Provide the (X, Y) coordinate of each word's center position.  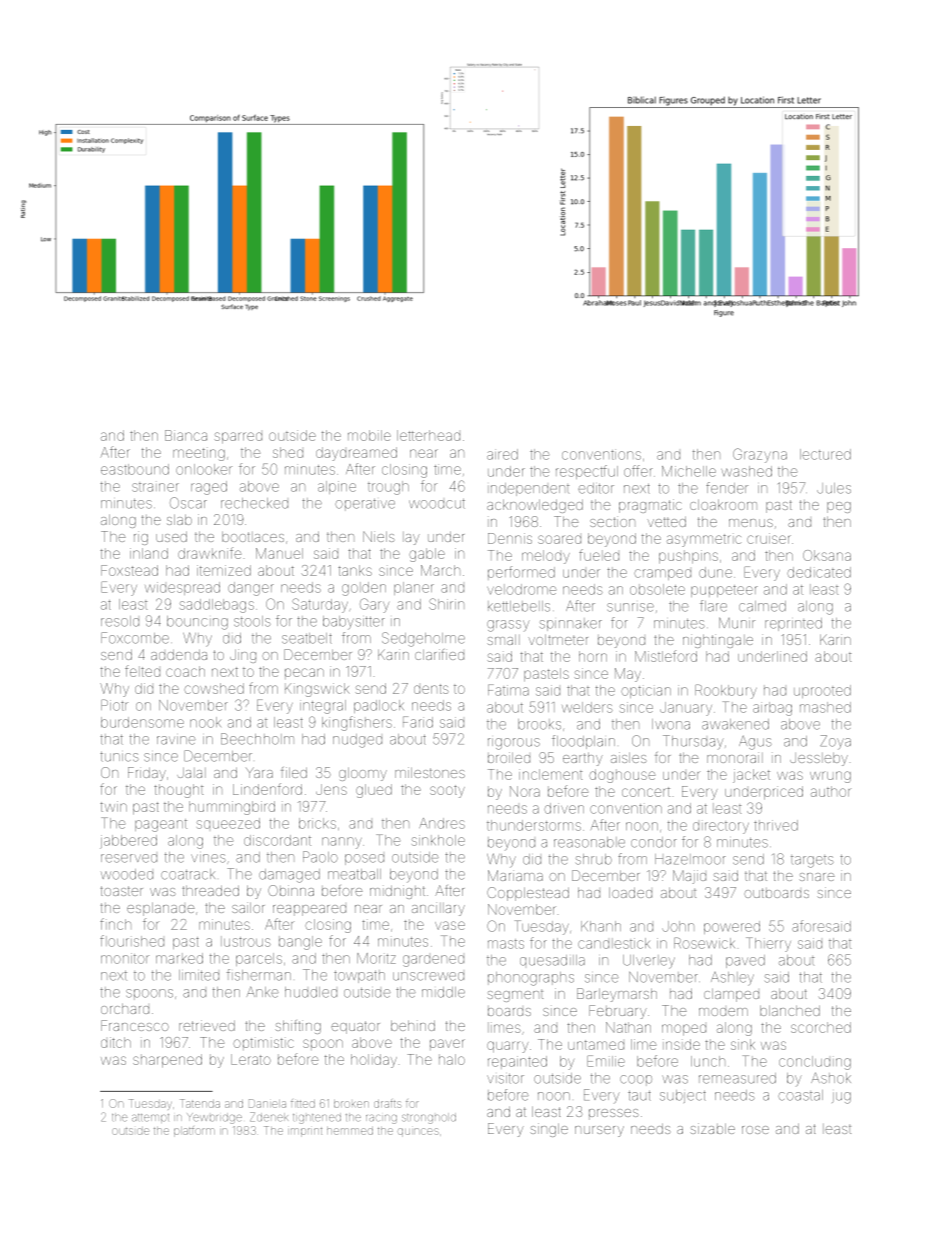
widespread (182, 588)
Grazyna (760, 455)
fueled (599, 555)
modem (723, 1012)
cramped (662, 574)
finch (115, 924)
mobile (369, 435)
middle (443, 992)
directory (721, 827)
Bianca (186, 435)
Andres (442, 823)
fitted (303, 1103)
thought (179, 791)
